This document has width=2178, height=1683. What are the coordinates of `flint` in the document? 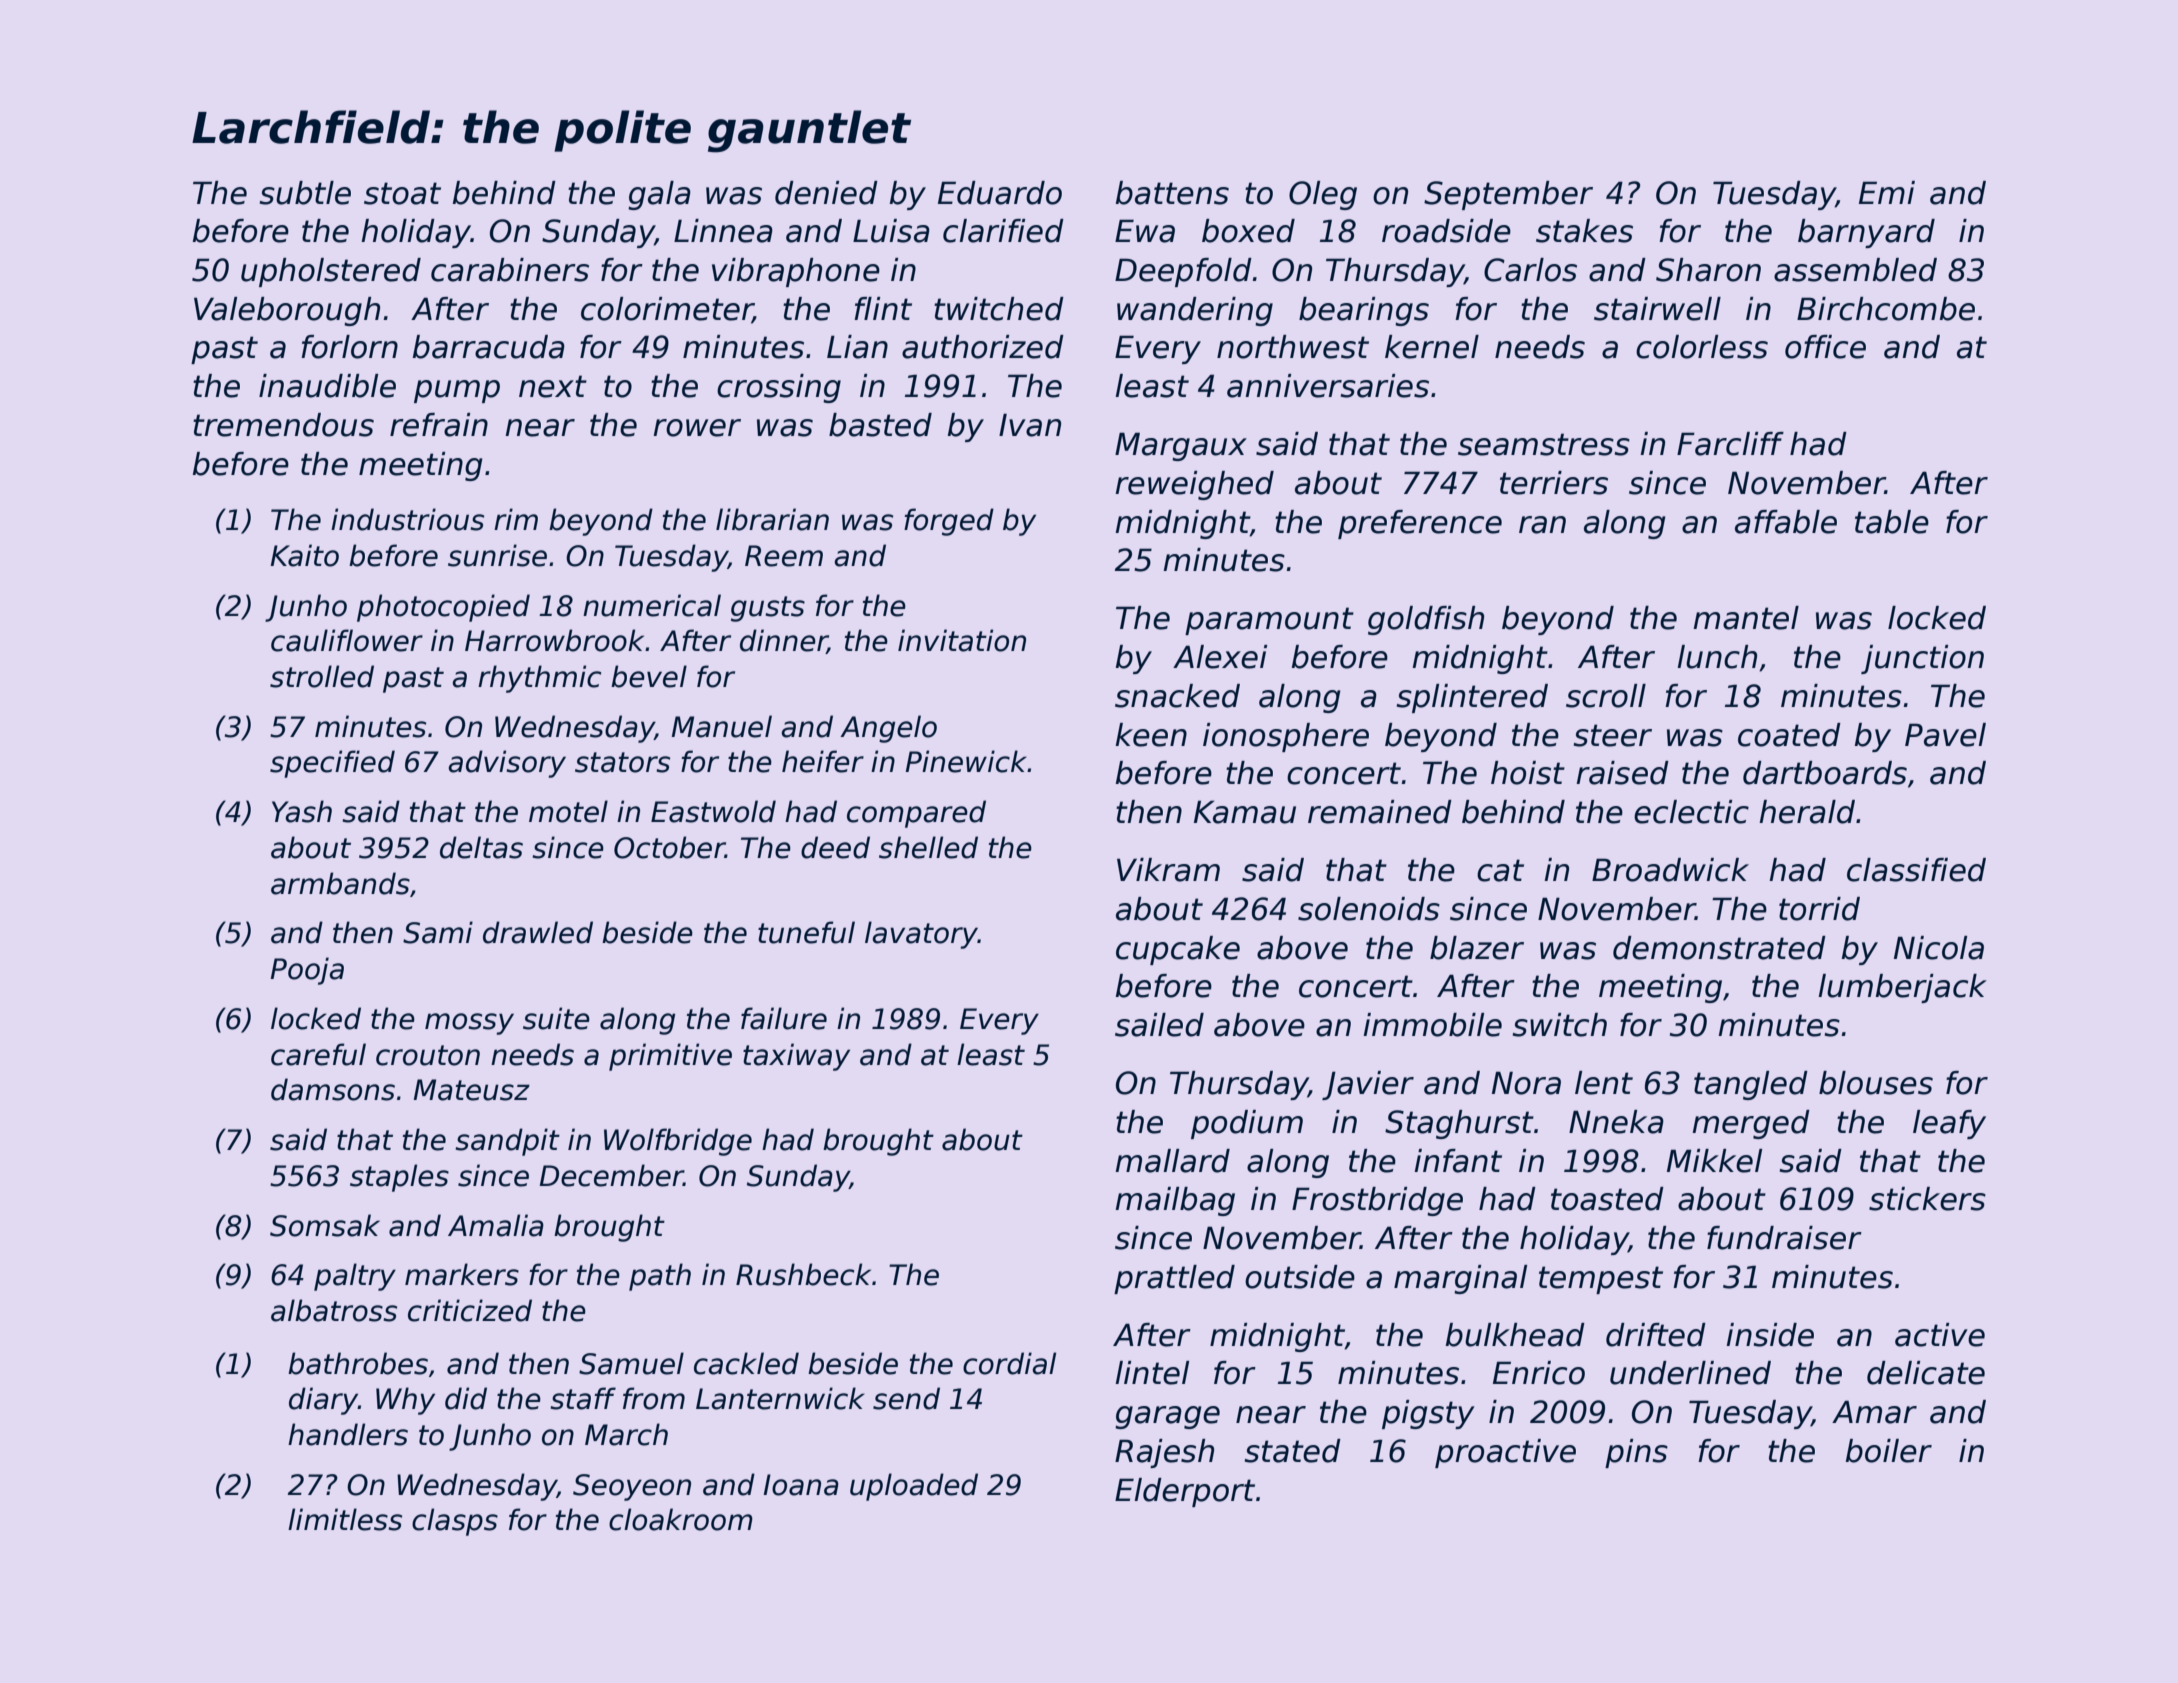 It's located at (883, 308).
